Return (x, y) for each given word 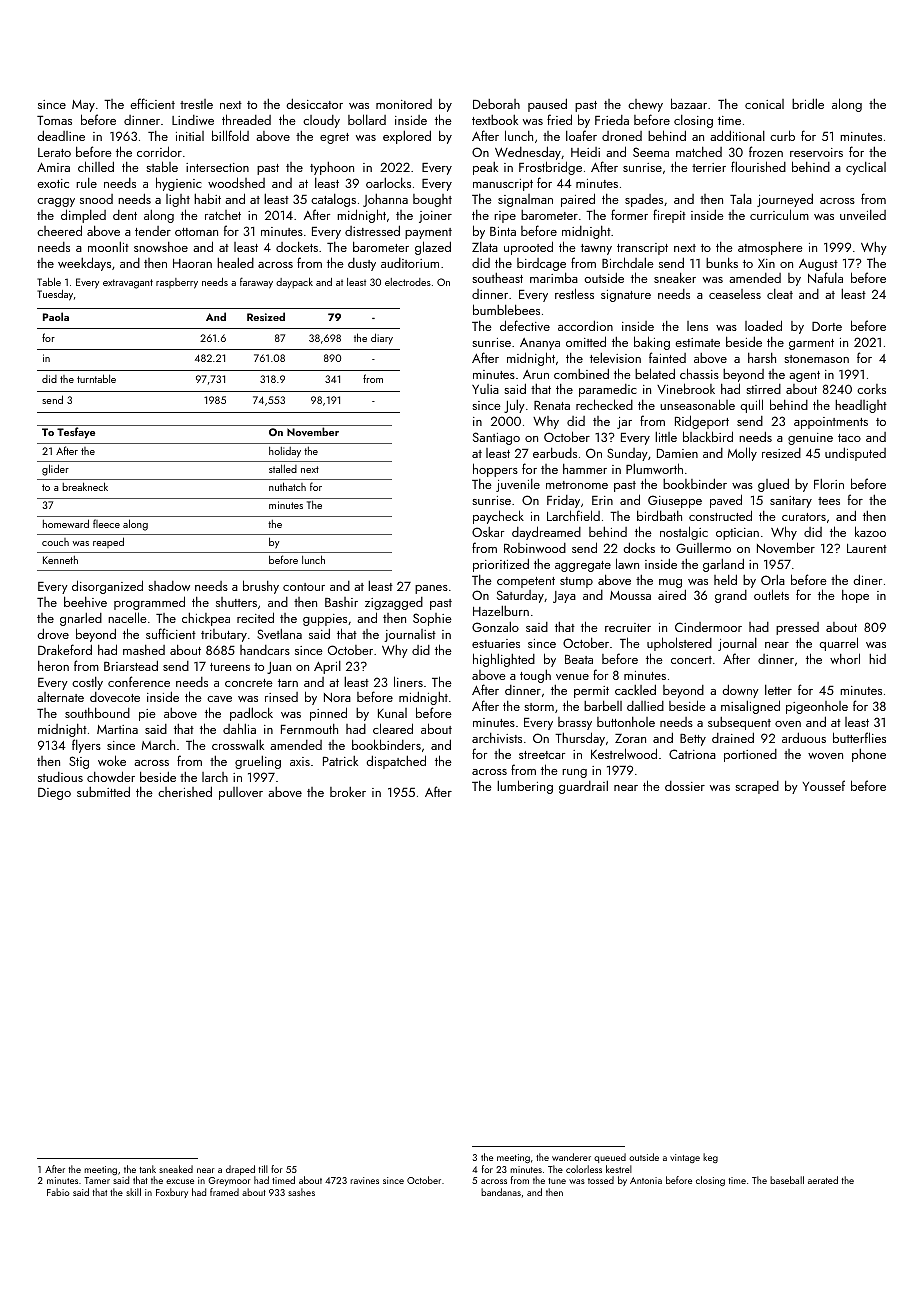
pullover (241, 793)
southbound (97, 713)
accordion (585, 325)
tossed (601, 1180)
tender (153, 231)
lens (697, 326)
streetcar (542, 755)
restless (574, 293)
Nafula (825, 277)
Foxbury (172, 1193)
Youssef (823, 785)
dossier (685, 786)
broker (348, 792)
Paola (56, 316)
